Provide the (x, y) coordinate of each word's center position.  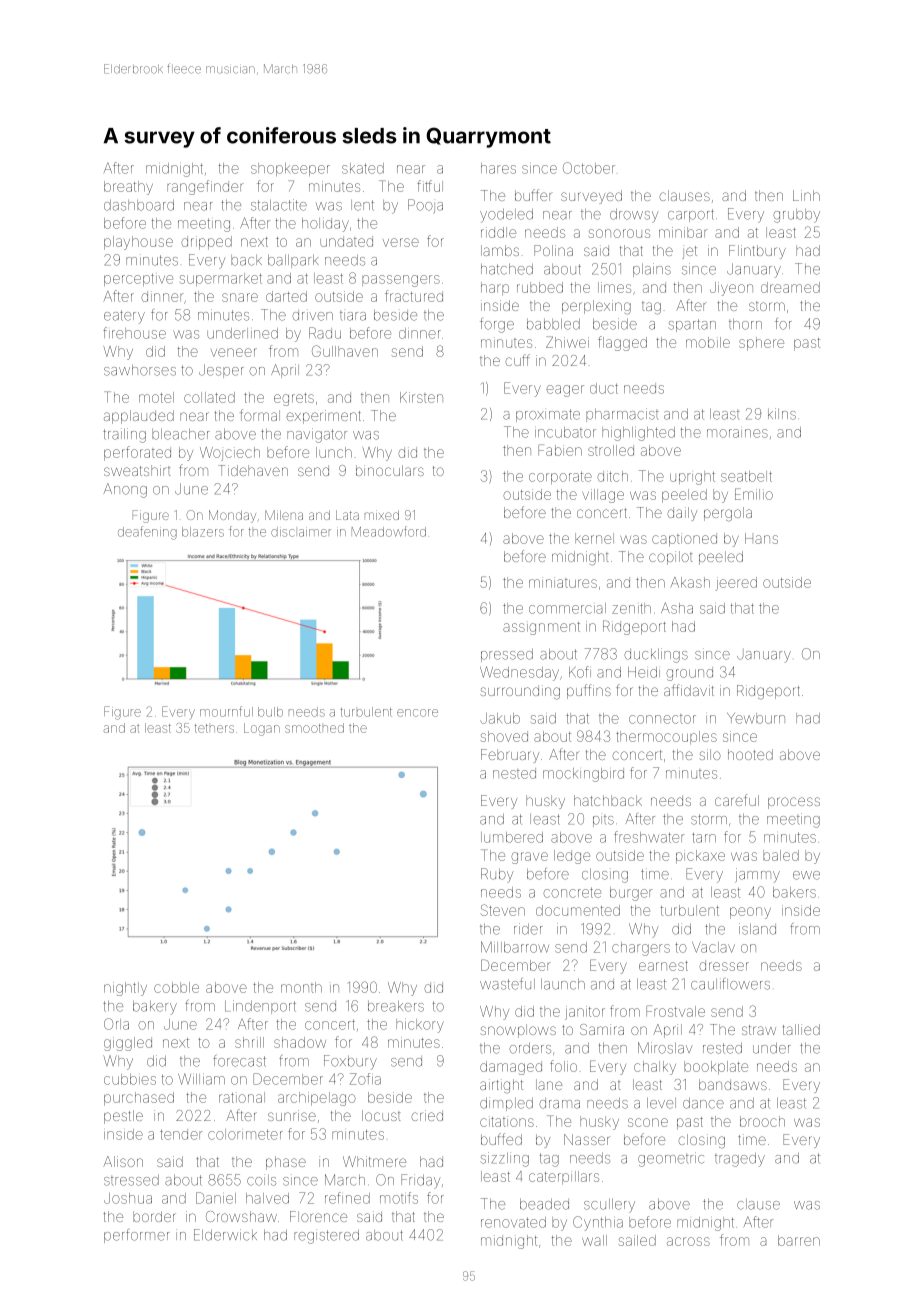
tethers (214, 728)
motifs (399, 1198)
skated (363, 168)
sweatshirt (137, 470)
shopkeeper (290, 169)
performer (137, 1236)
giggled (128, 1044)
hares (498, 168)
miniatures (563, 583)
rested (722, 1048)
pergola (728, 514)
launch (563, 984)
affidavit (689, 690)
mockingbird (583, 775)
